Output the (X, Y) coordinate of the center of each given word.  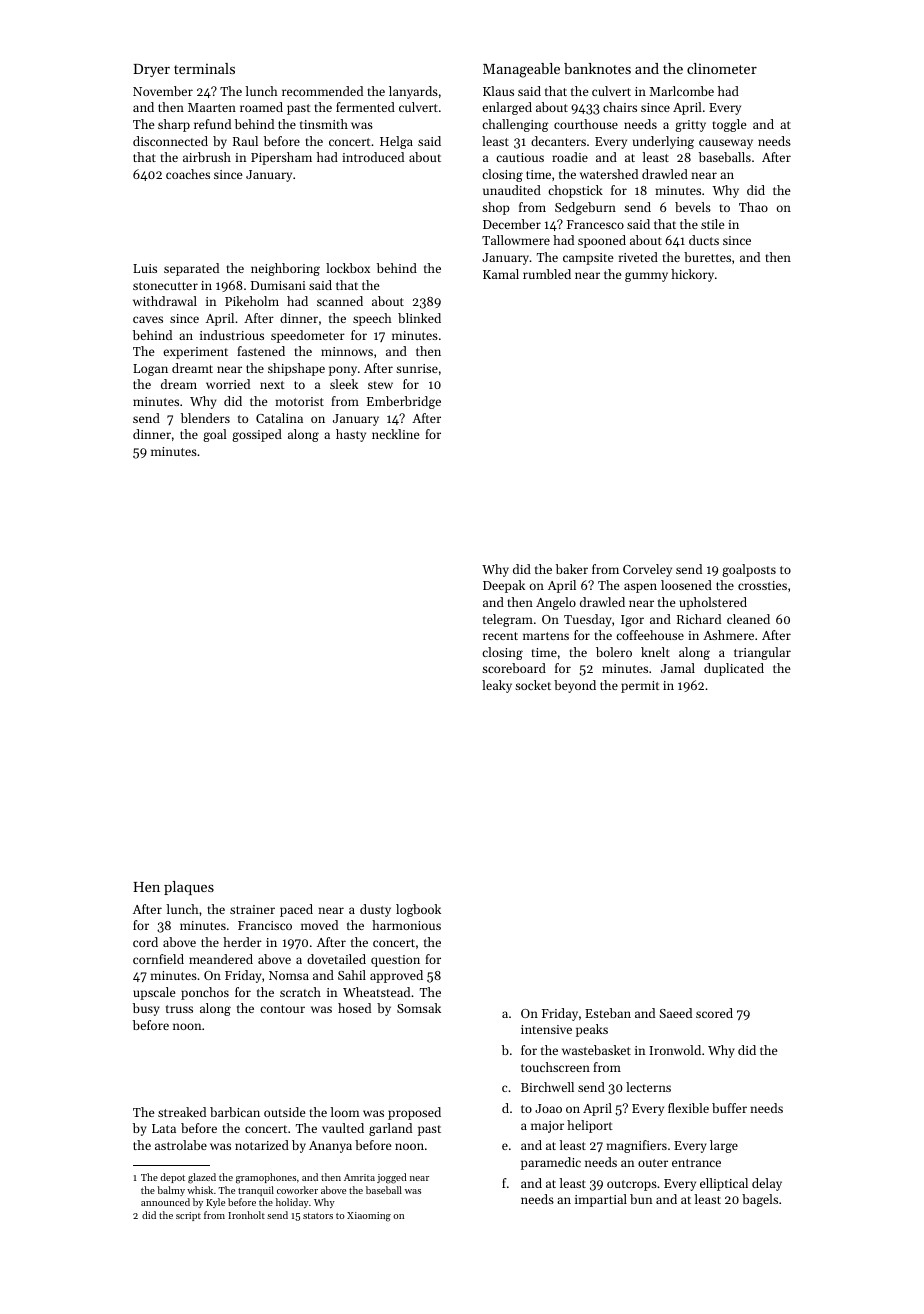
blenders (205, 418)
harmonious (406, 925)
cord (145, 942)
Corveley (647, 570)
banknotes (597, 68)
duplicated (734, 669)
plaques (189, 888)
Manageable (521, 70)
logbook (418, 910)
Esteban (608, 1013)
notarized (262, 1145)
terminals (204, 68)
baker (572, 569)
